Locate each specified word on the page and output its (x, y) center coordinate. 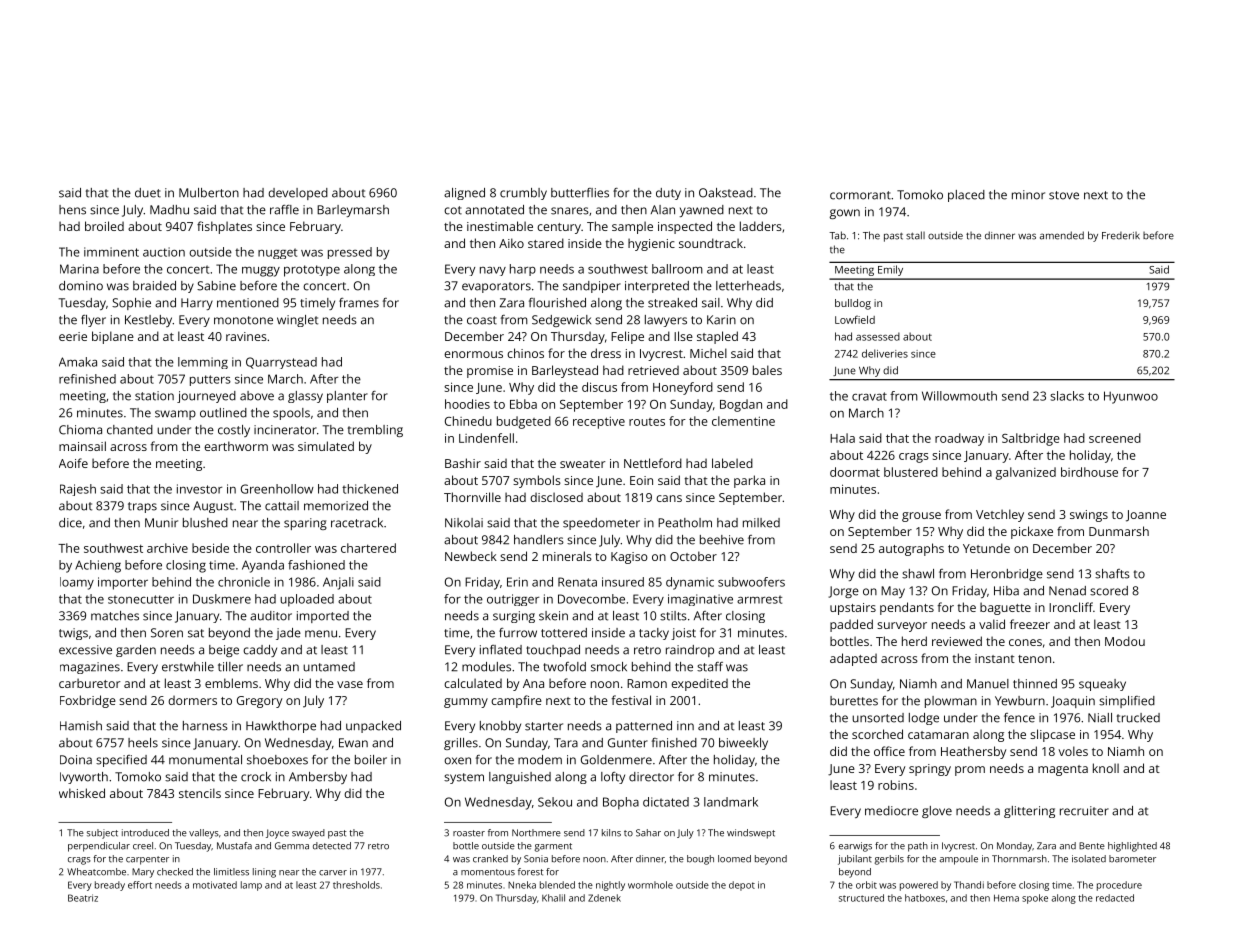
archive (167, 548)
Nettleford (653, 463)
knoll (1106, 768)
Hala (842, 438)
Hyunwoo (1131, 397)
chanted (130, 430)
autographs (911, 549)
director (651, 777)
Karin (721, 320)
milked (761, 523)
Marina (79, 269)
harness (205, 726)
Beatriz (83, 898)
